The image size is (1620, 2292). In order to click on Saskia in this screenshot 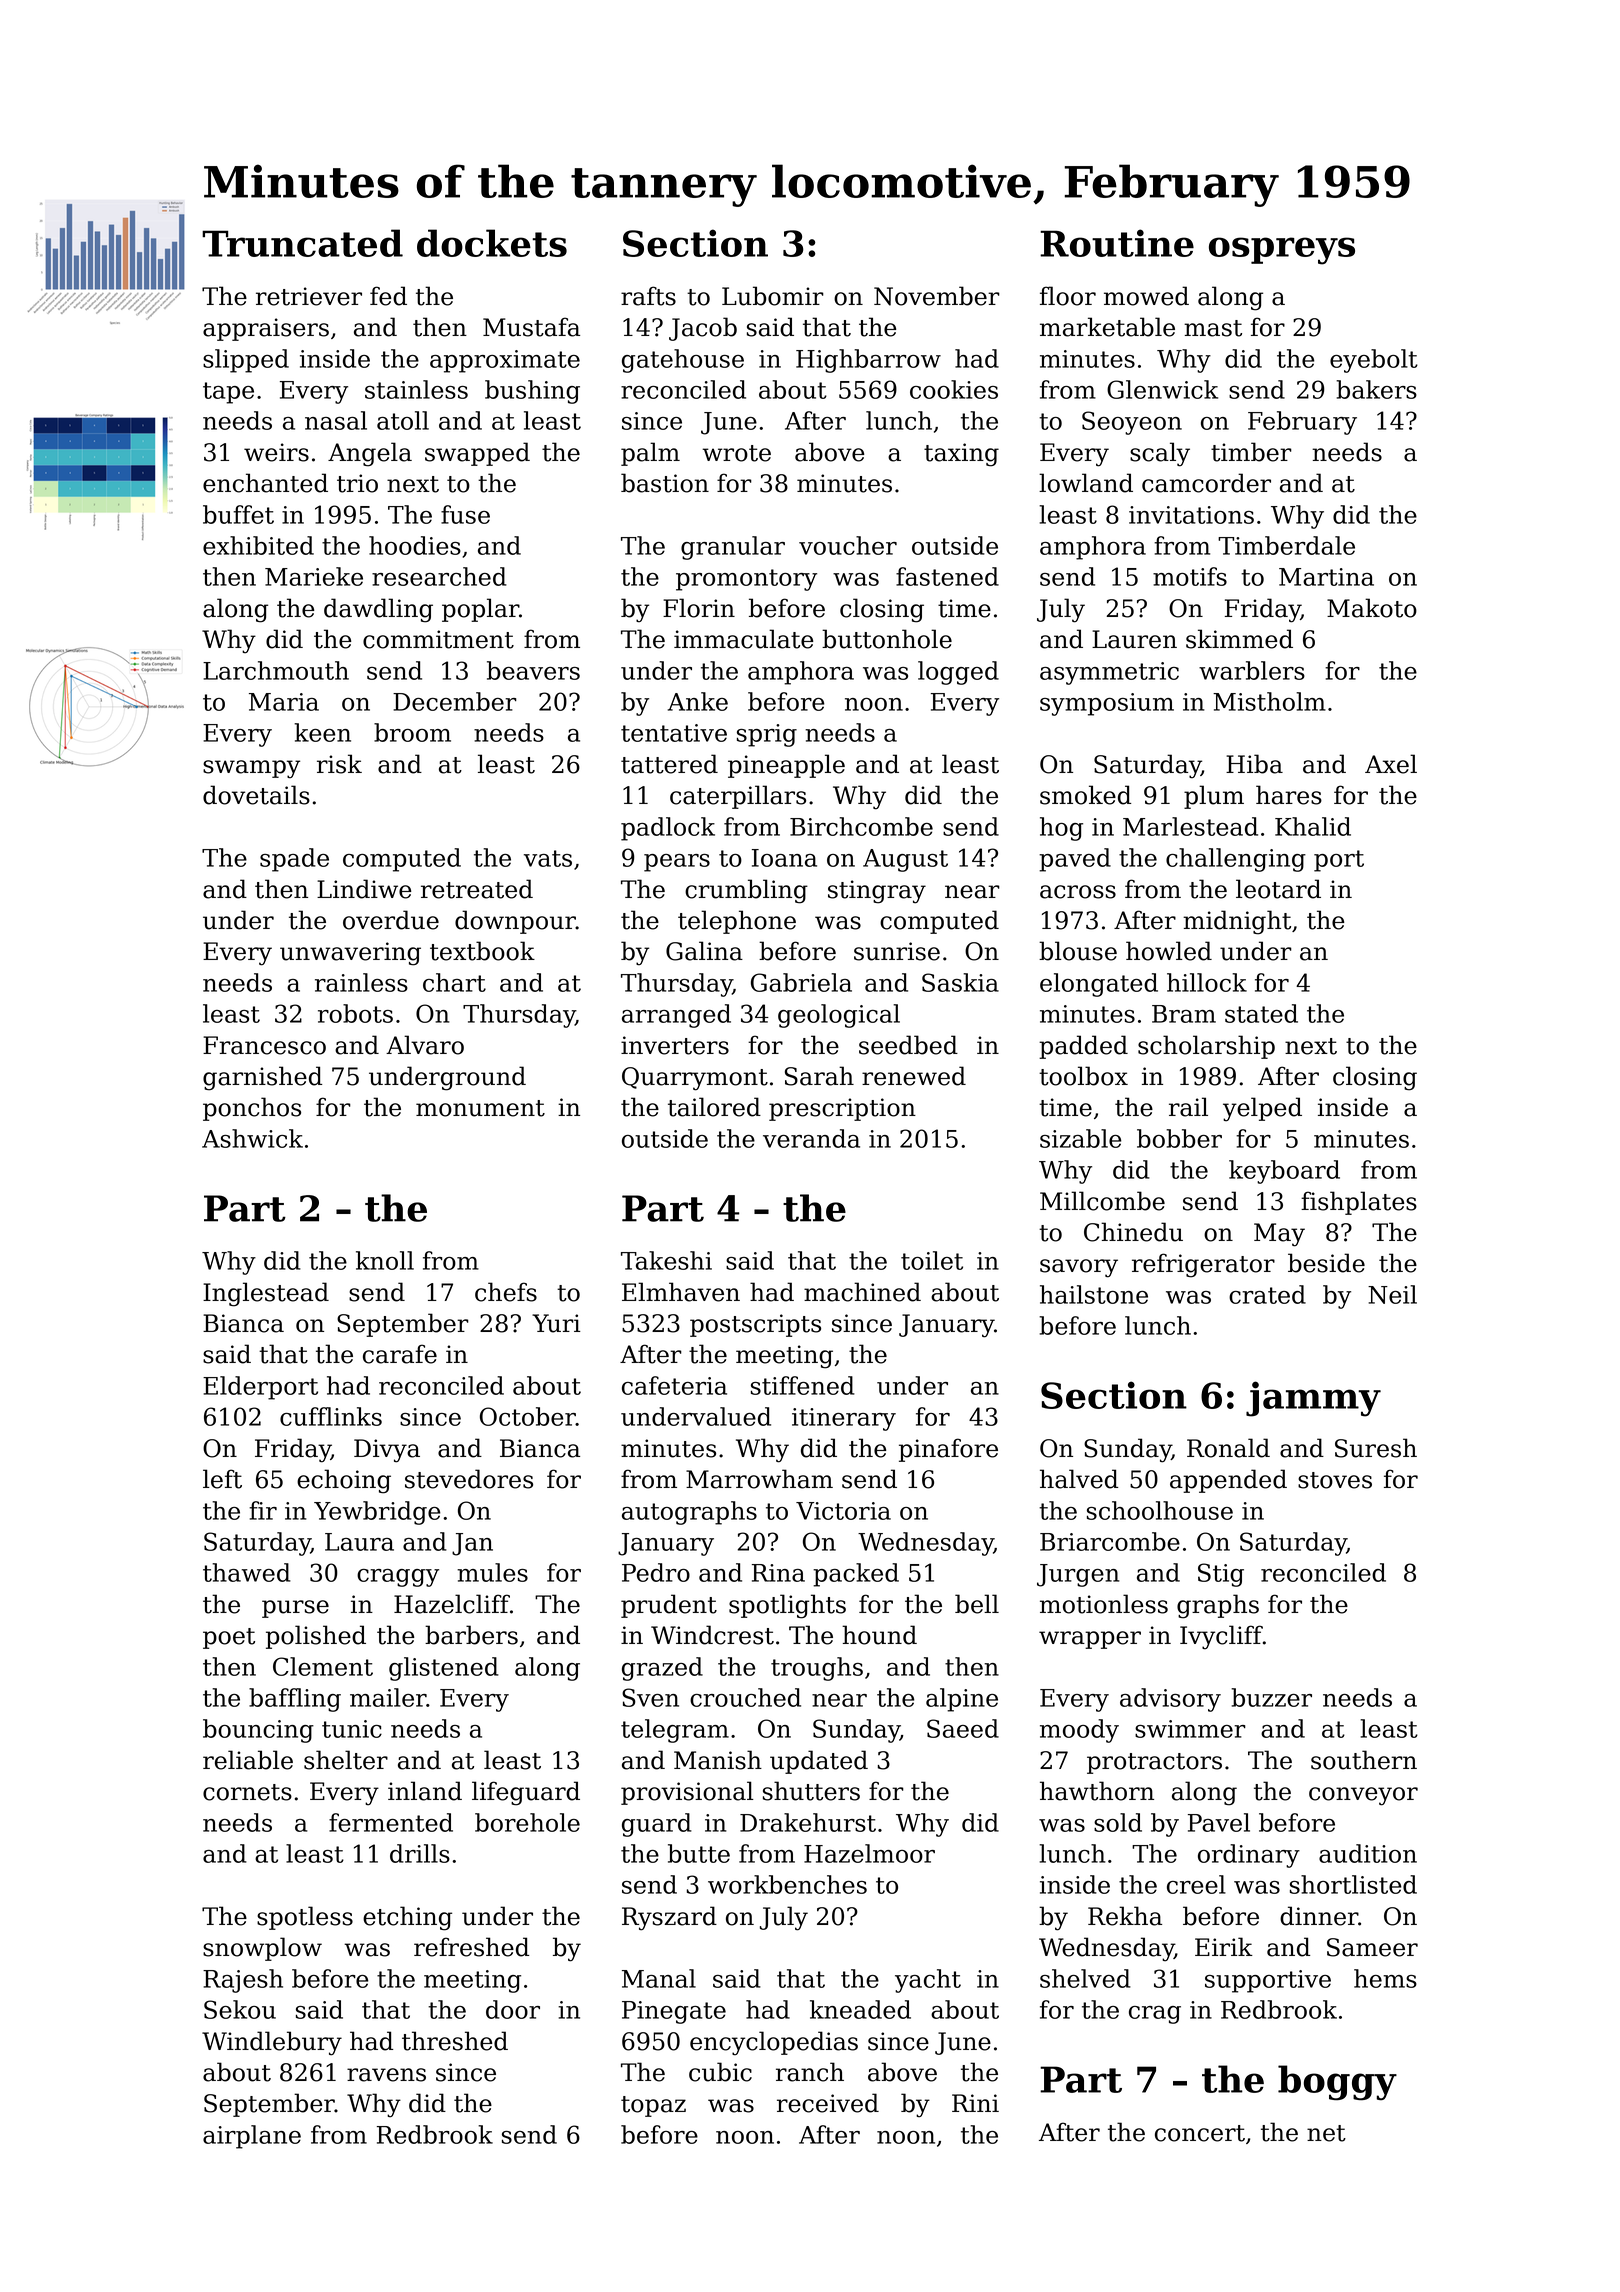, I will do `click(960, 982)`.
